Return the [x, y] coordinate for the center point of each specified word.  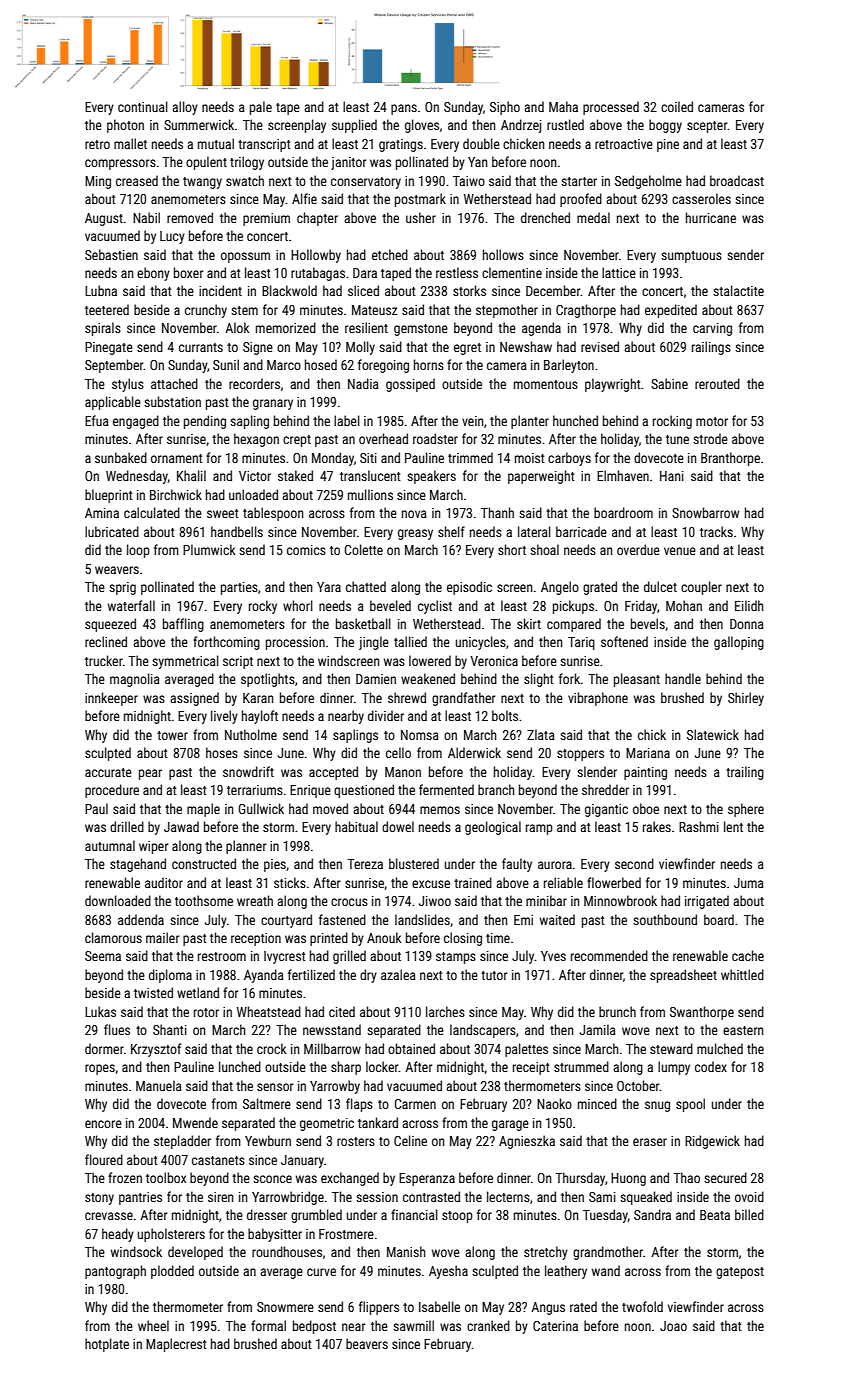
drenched [545, 217]
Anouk [384, 937]
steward [671, 1048]
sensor [275, 1087]
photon [125, 126]
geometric [327, 1124]
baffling [183, 625]
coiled [677, 106]
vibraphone [598, 699]
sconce [272, 1179]
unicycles [481, 643]
